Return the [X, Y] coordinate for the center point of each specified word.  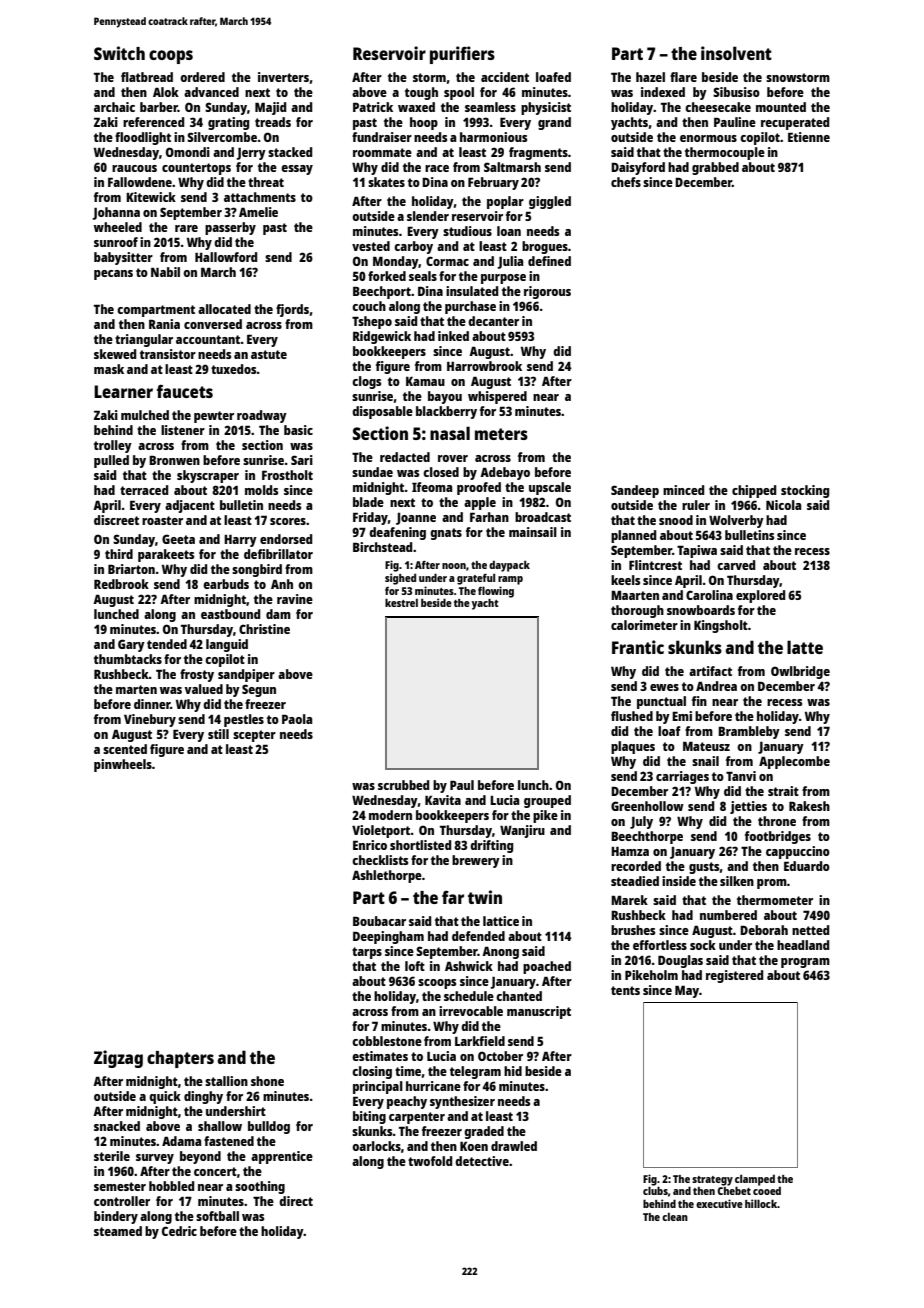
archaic [114, 107]
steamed [118, 1231]
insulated [472, 291]
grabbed [715, 168]
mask [109, 369]
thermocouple [725, 153]
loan [509, 231]
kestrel [401, 602]
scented [125, 749]
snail [705, 761]
